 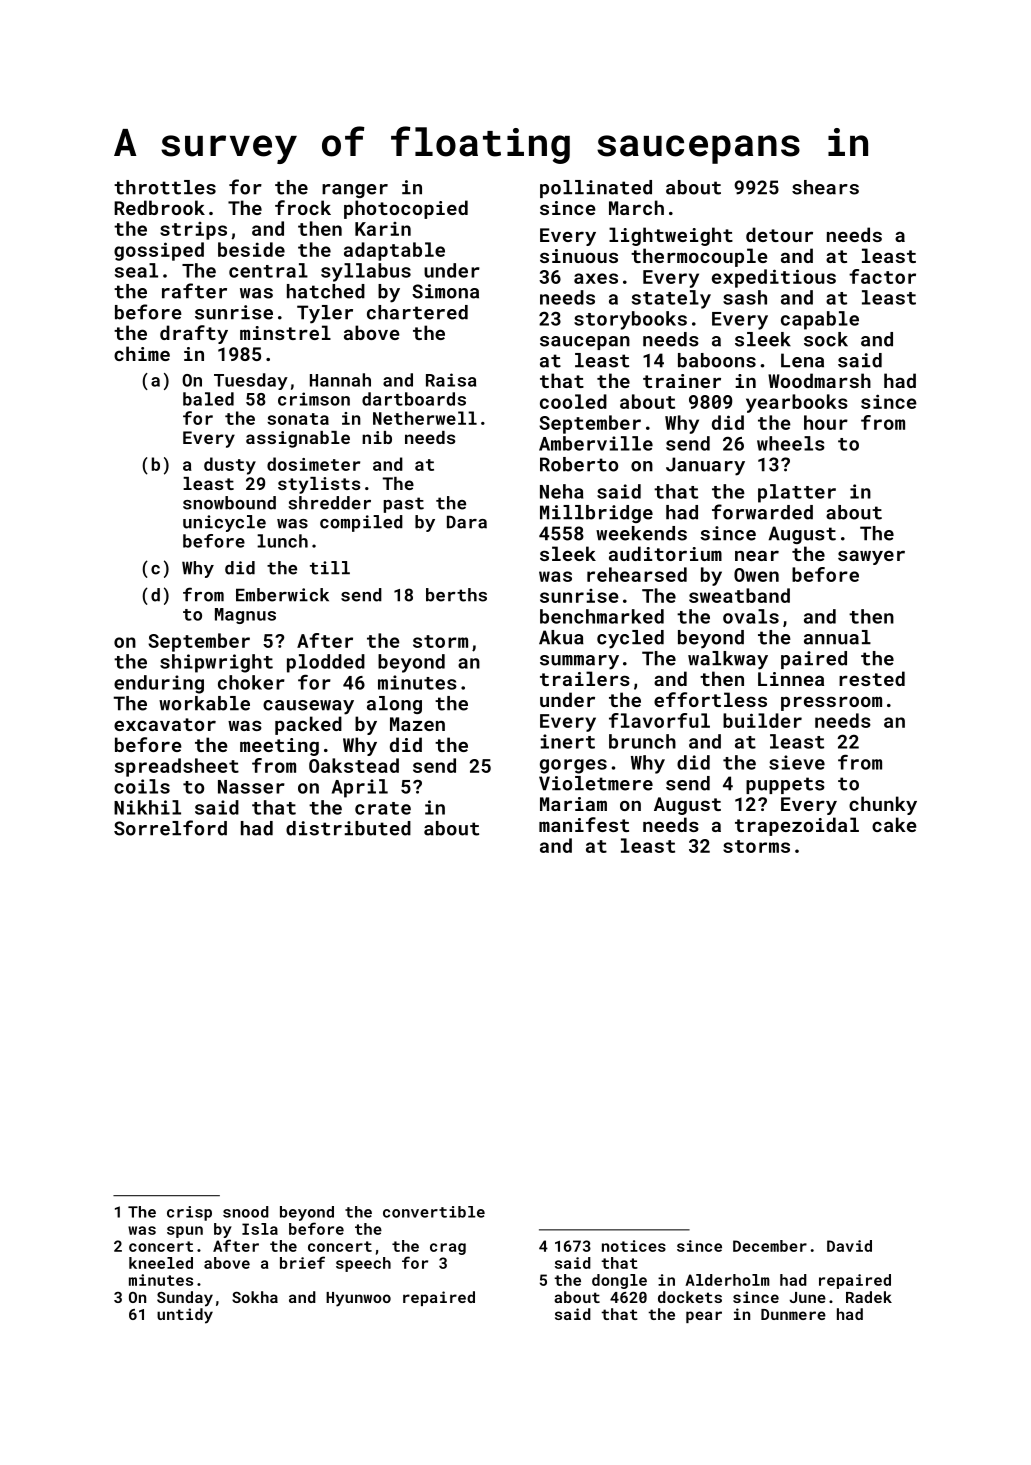 What do you see at coordinates (797, 826) in the page?
I see `trapezoidal` at bounding box center [797, 826].
